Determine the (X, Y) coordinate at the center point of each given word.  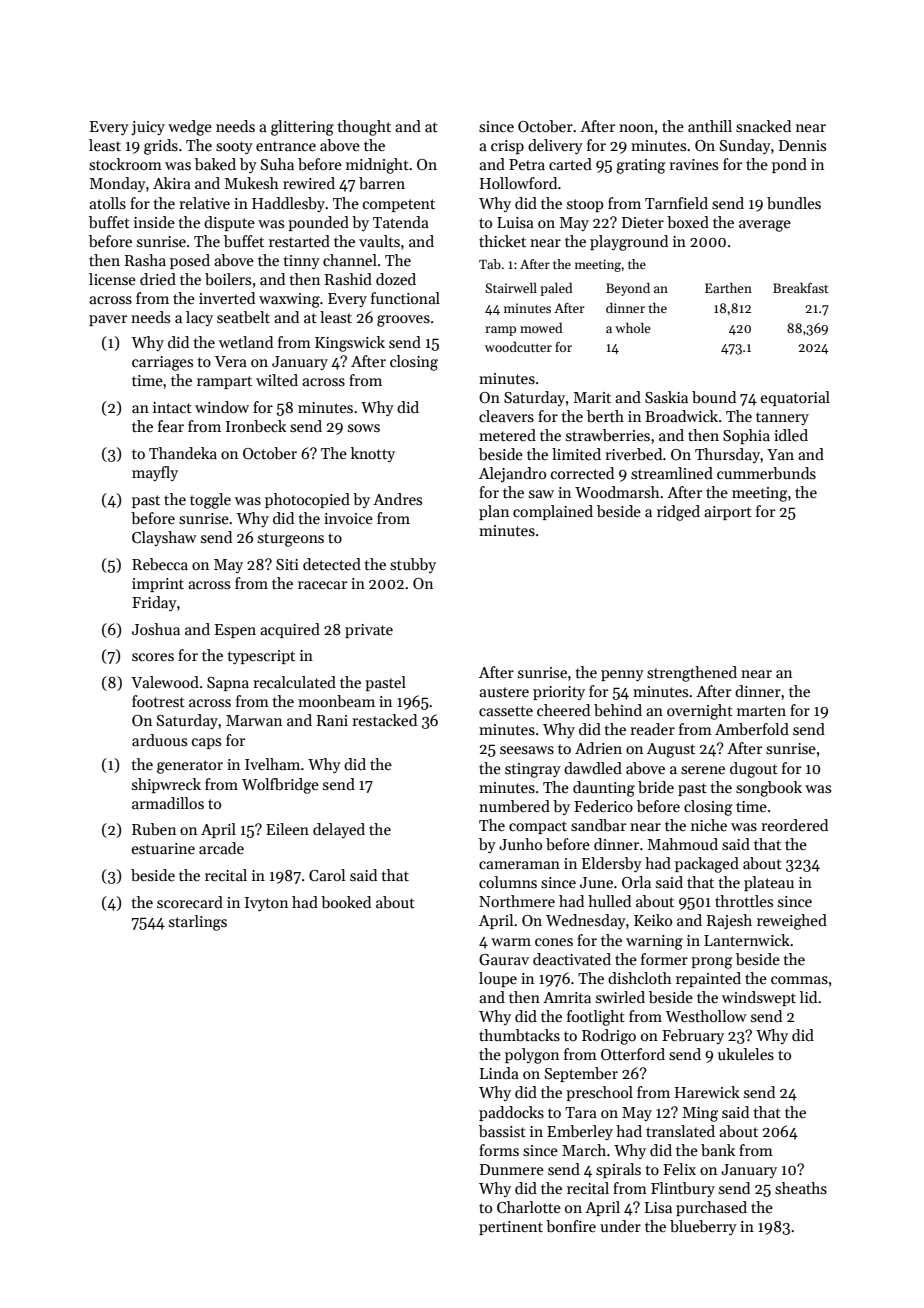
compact (538, 827)
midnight (377, 166)
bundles (794, 203)
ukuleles (746, 1054)
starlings (198, 923)
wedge (190, 128)
